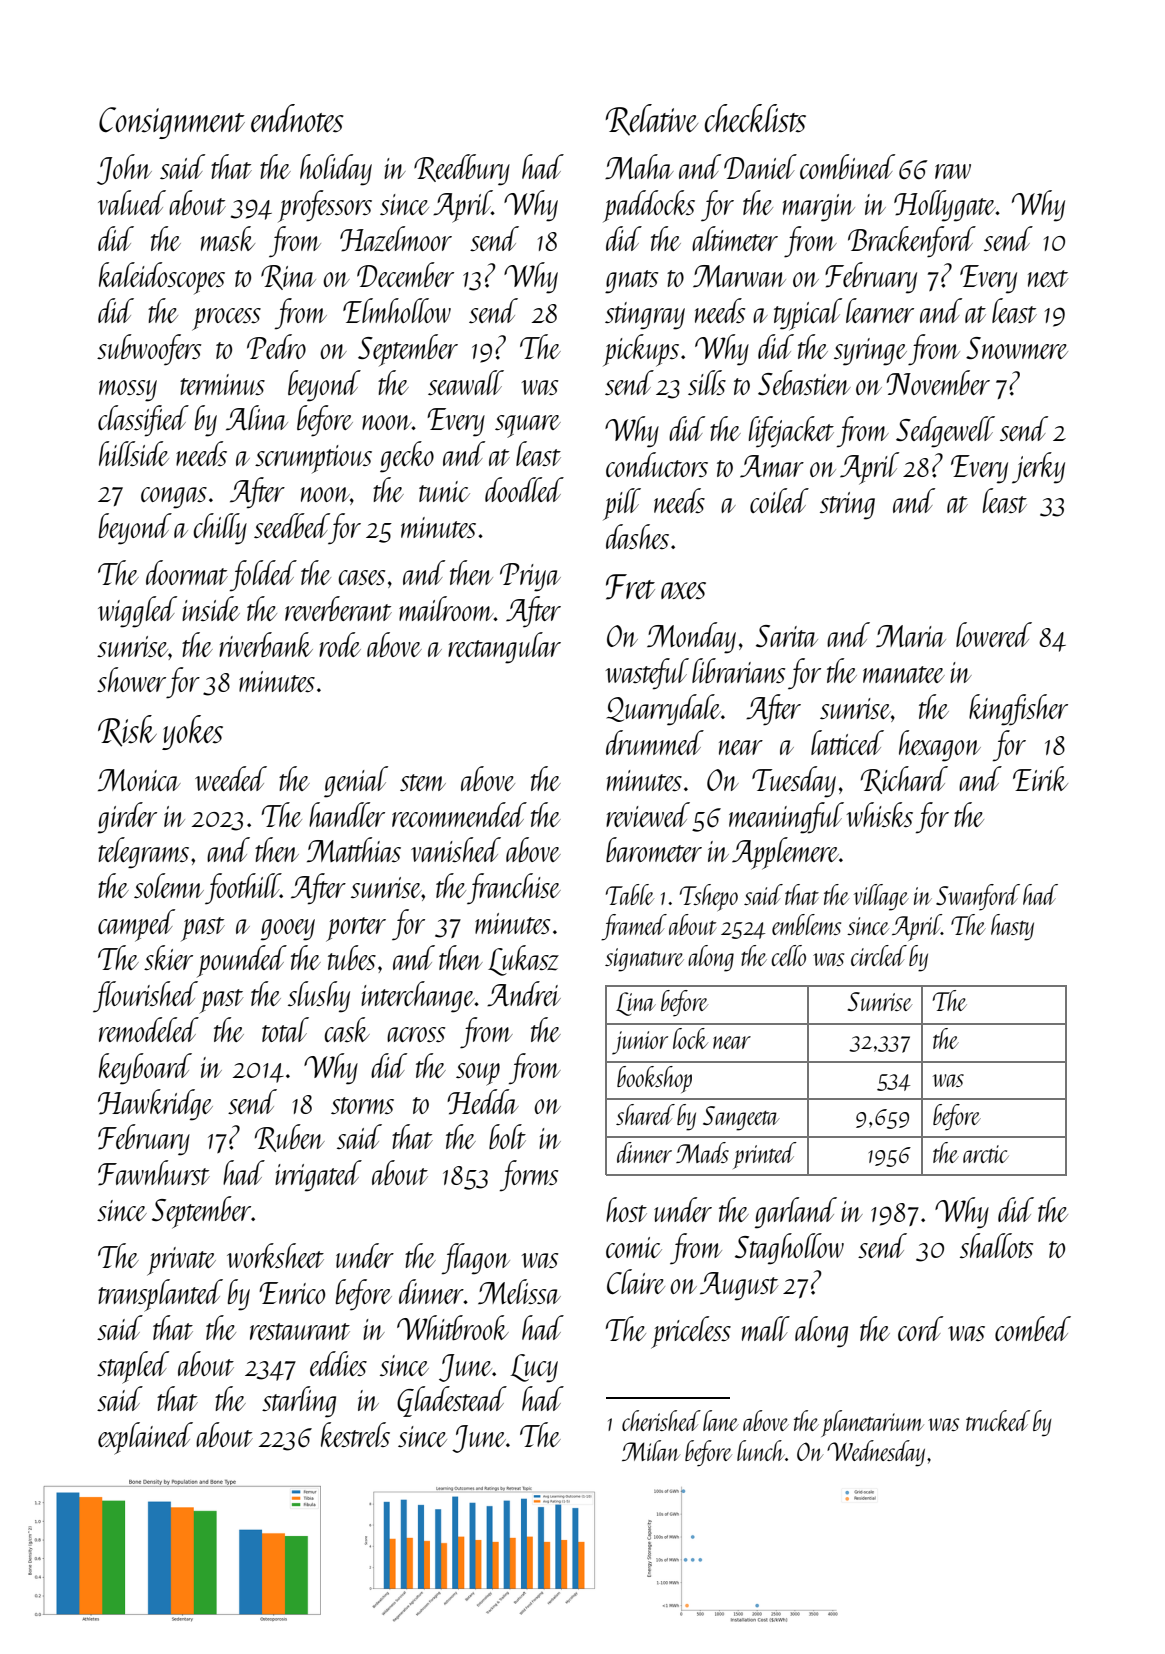 The width and height of the screenshot is (1165, 1654). What do you see at coordinates (325, 206) in the screenshot?
I see `professors` at bounding box center [325, 206].
